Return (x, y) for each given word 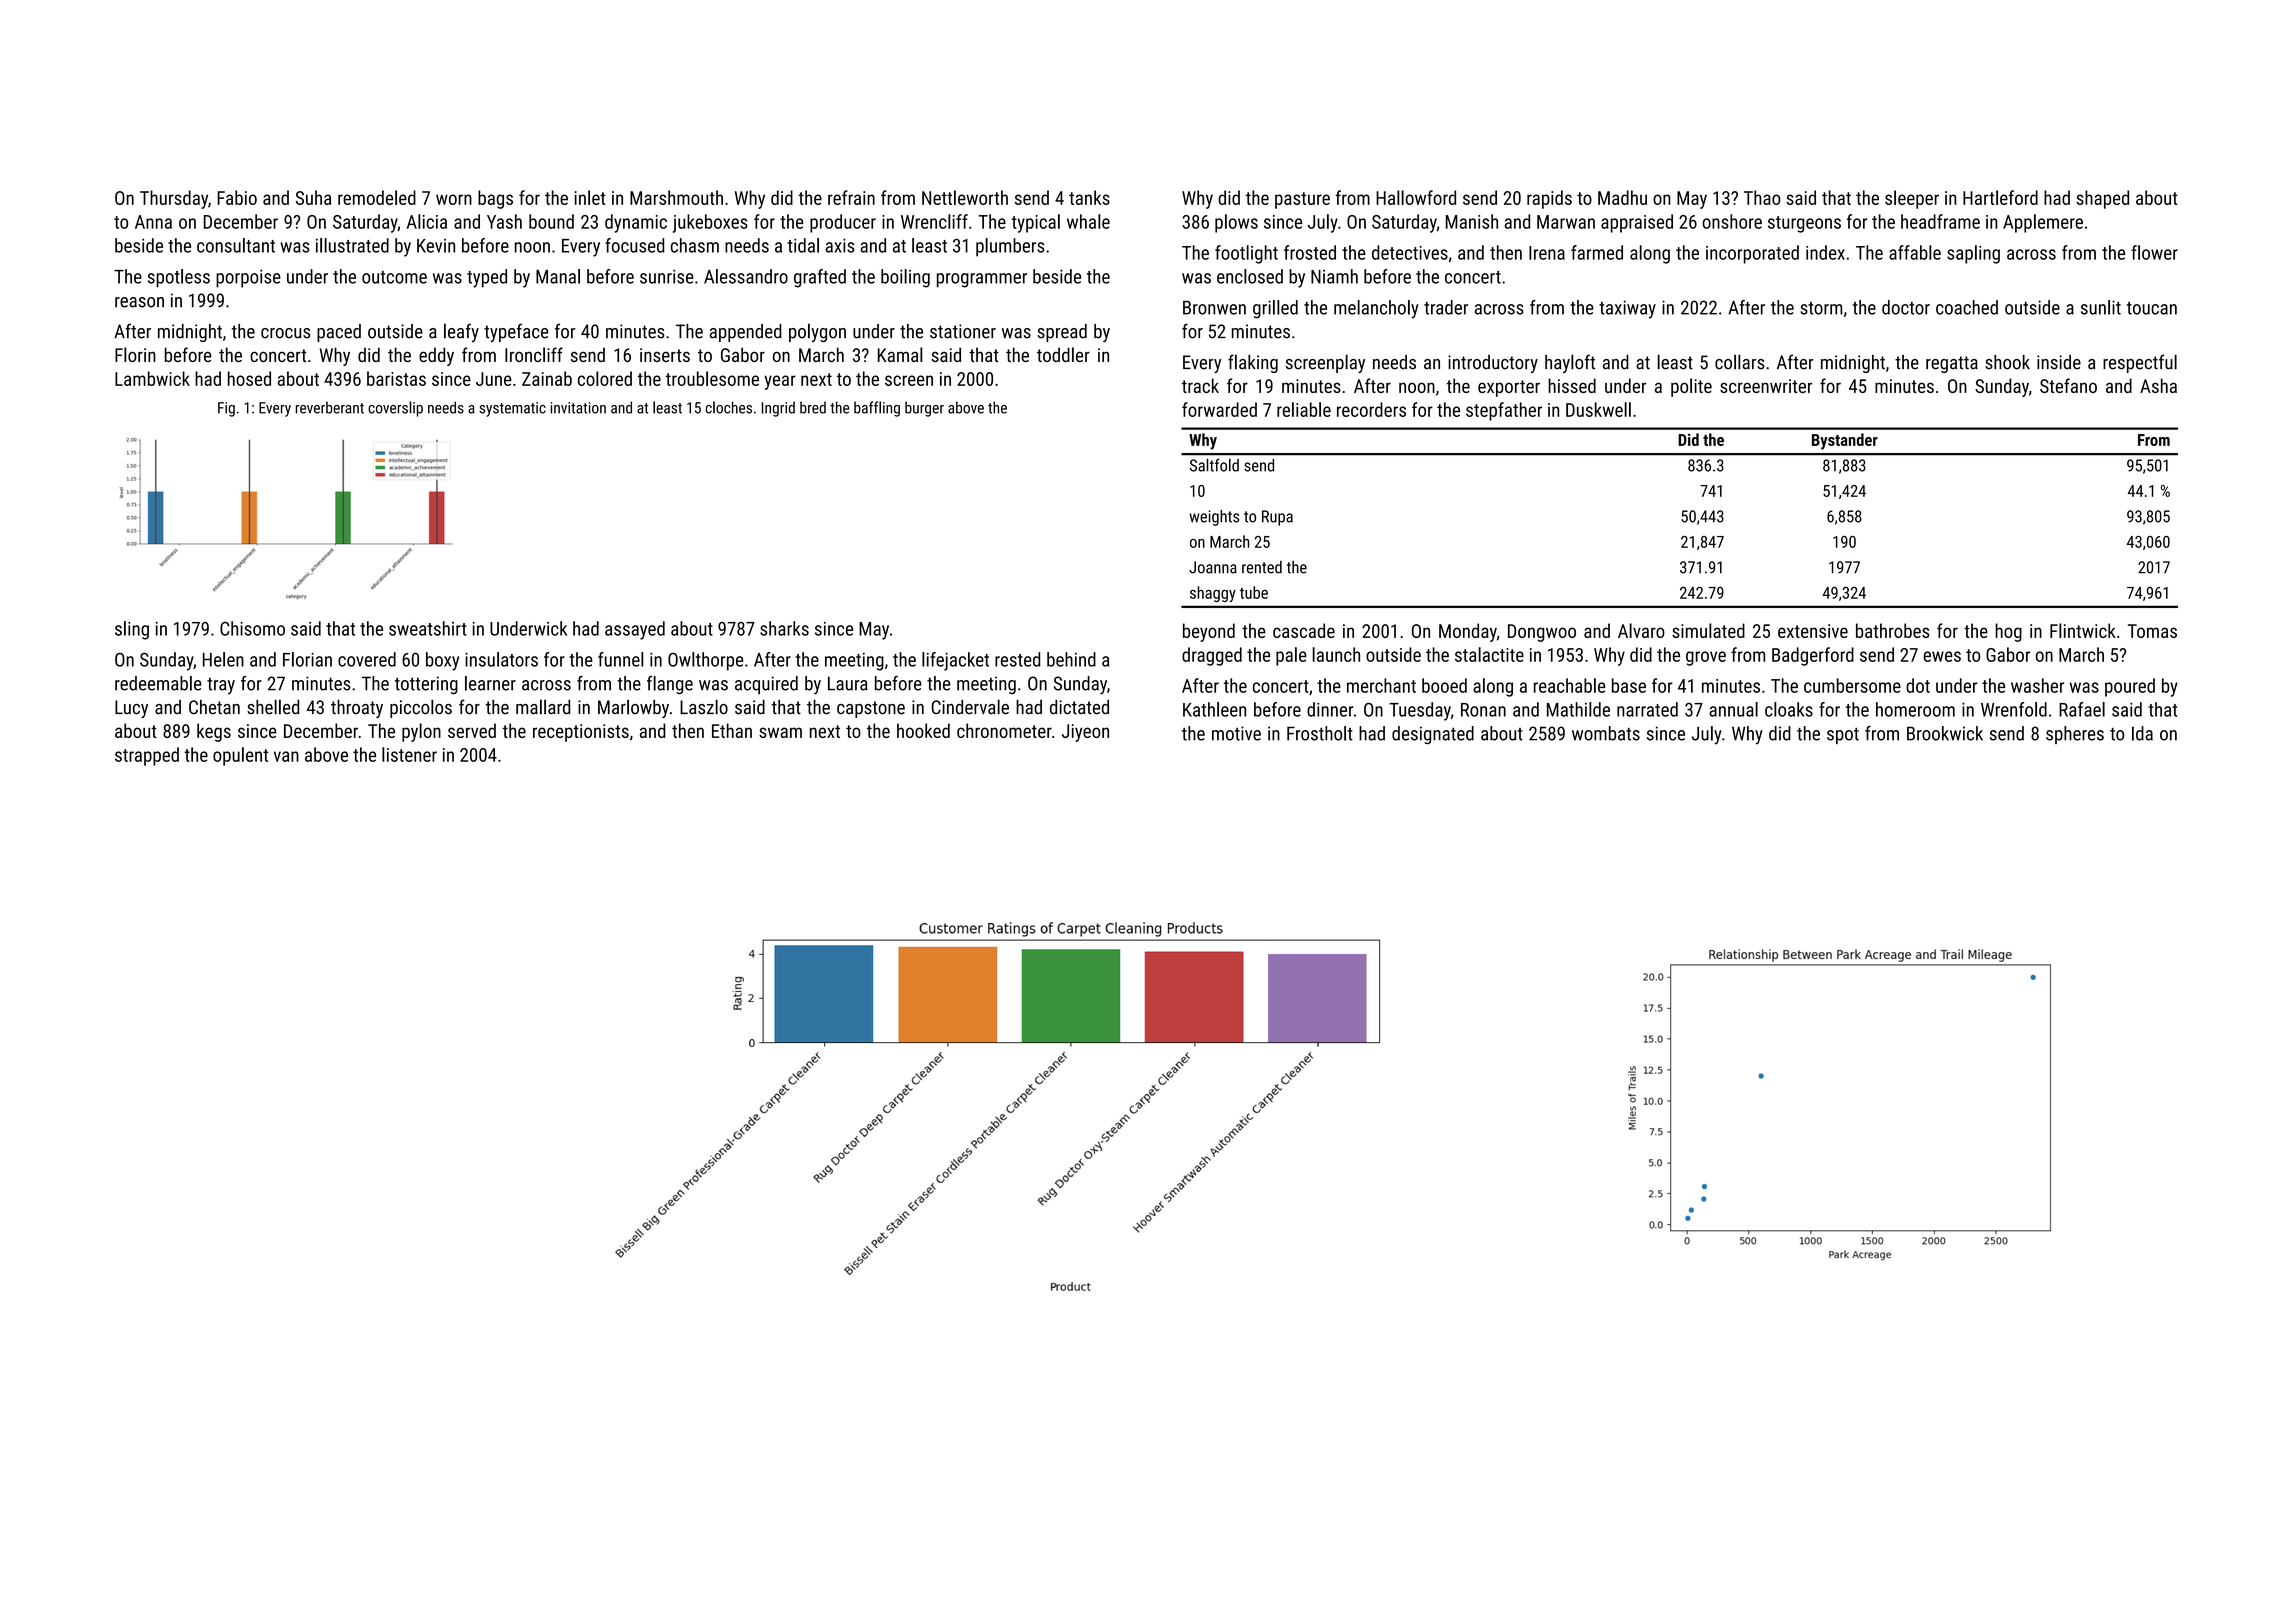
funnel (621, 659)
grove (1706, 658)
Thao (1762, 197)
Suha (313, 197)
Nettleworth (965, 197)
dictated (1079, 707)
